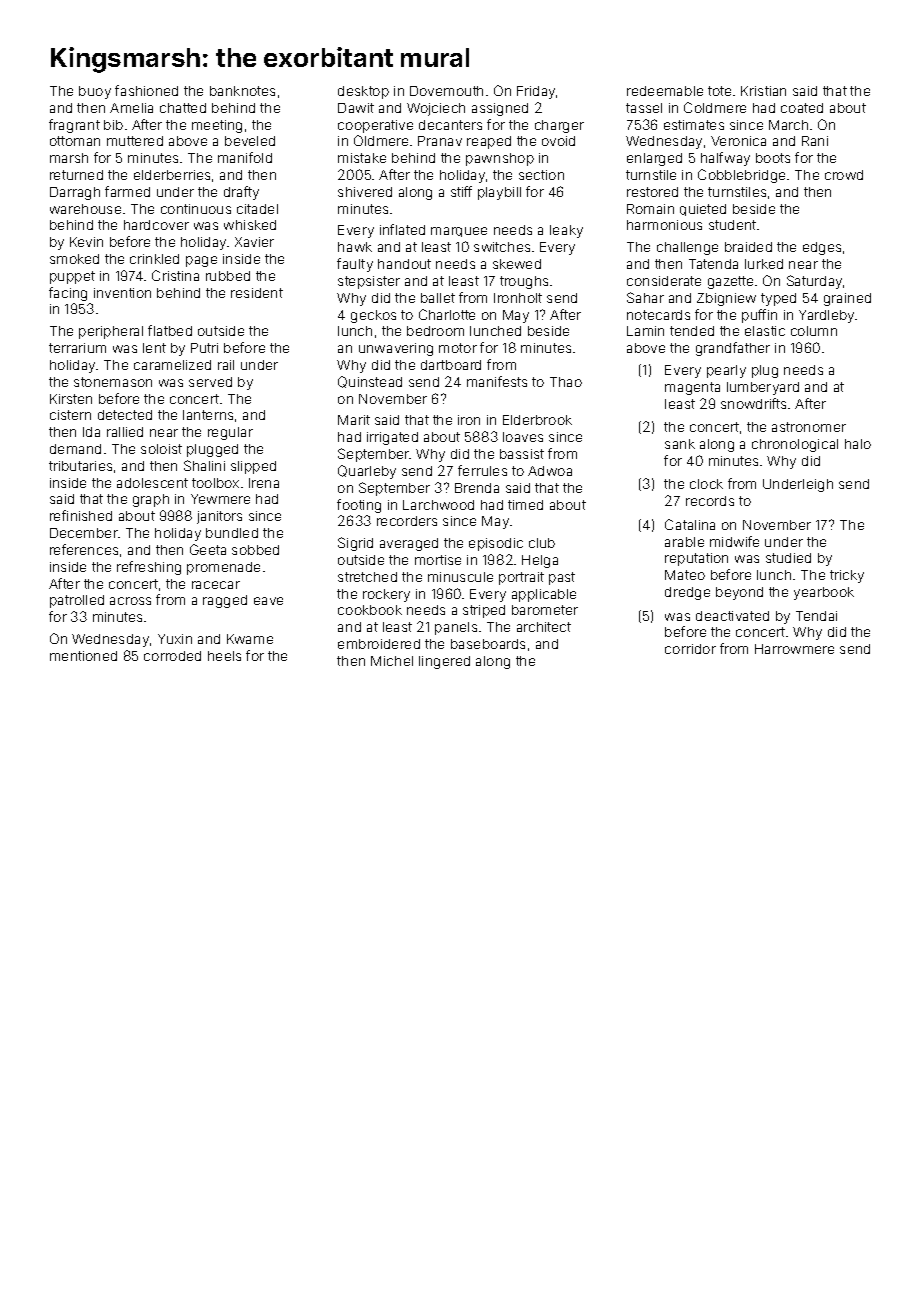 The width and height of the document is (924, 1308). What do you see at coordinates (175, 639) in the document?
I see `Yuxin` at bounding box center [175, 639].
